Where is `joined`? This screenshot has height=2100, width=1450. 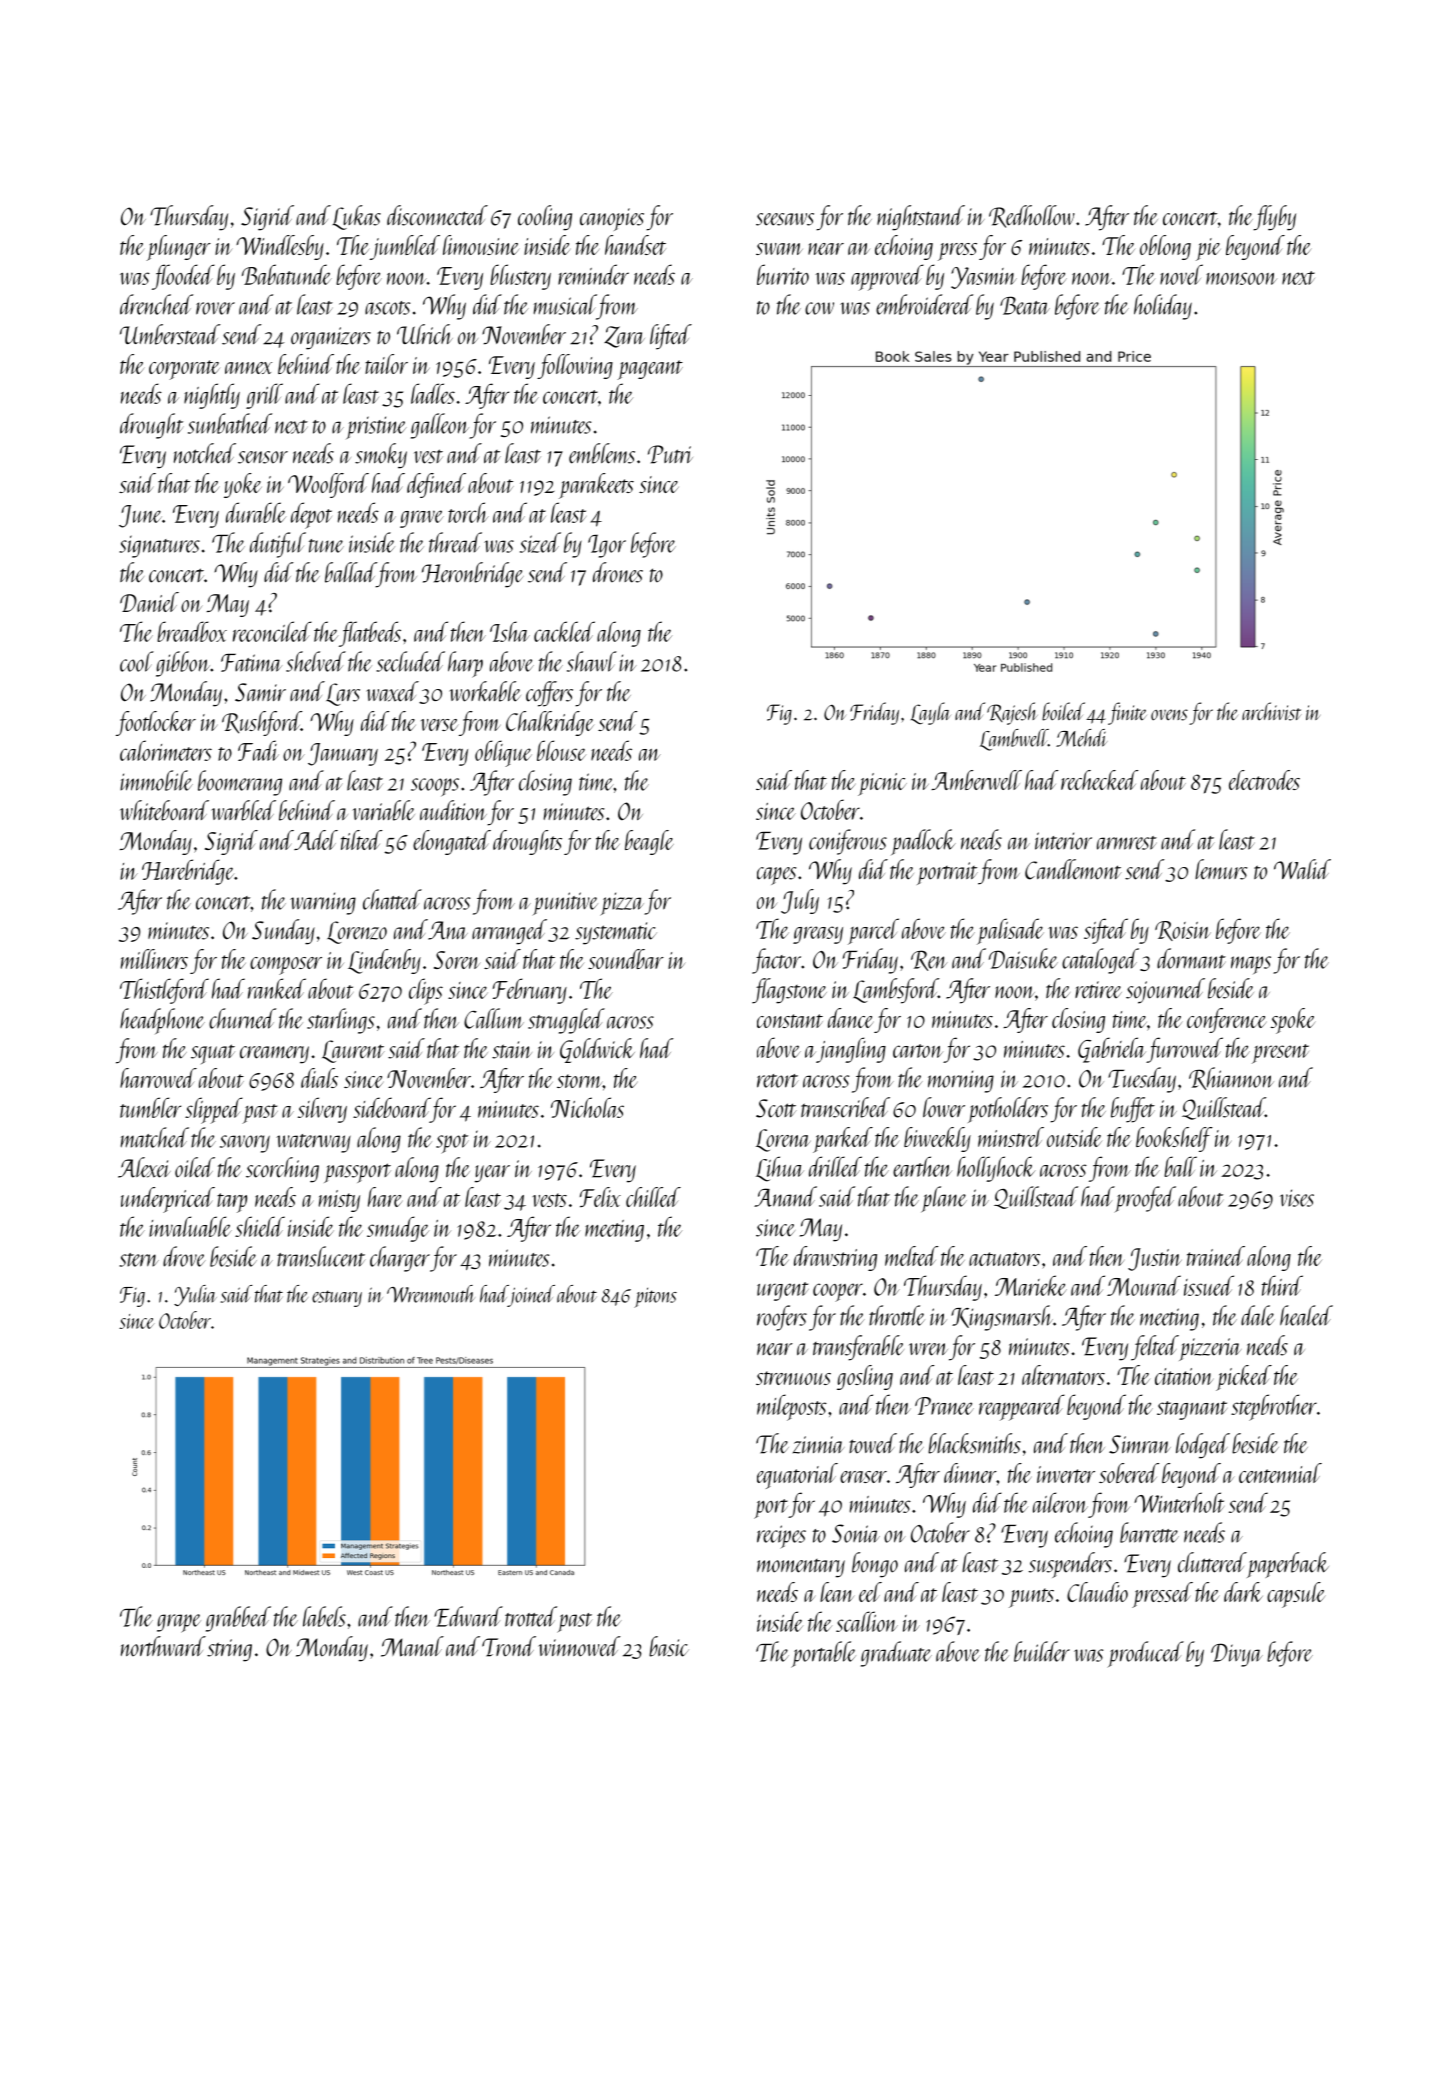 joined is located at coordinates (531, 1296).
